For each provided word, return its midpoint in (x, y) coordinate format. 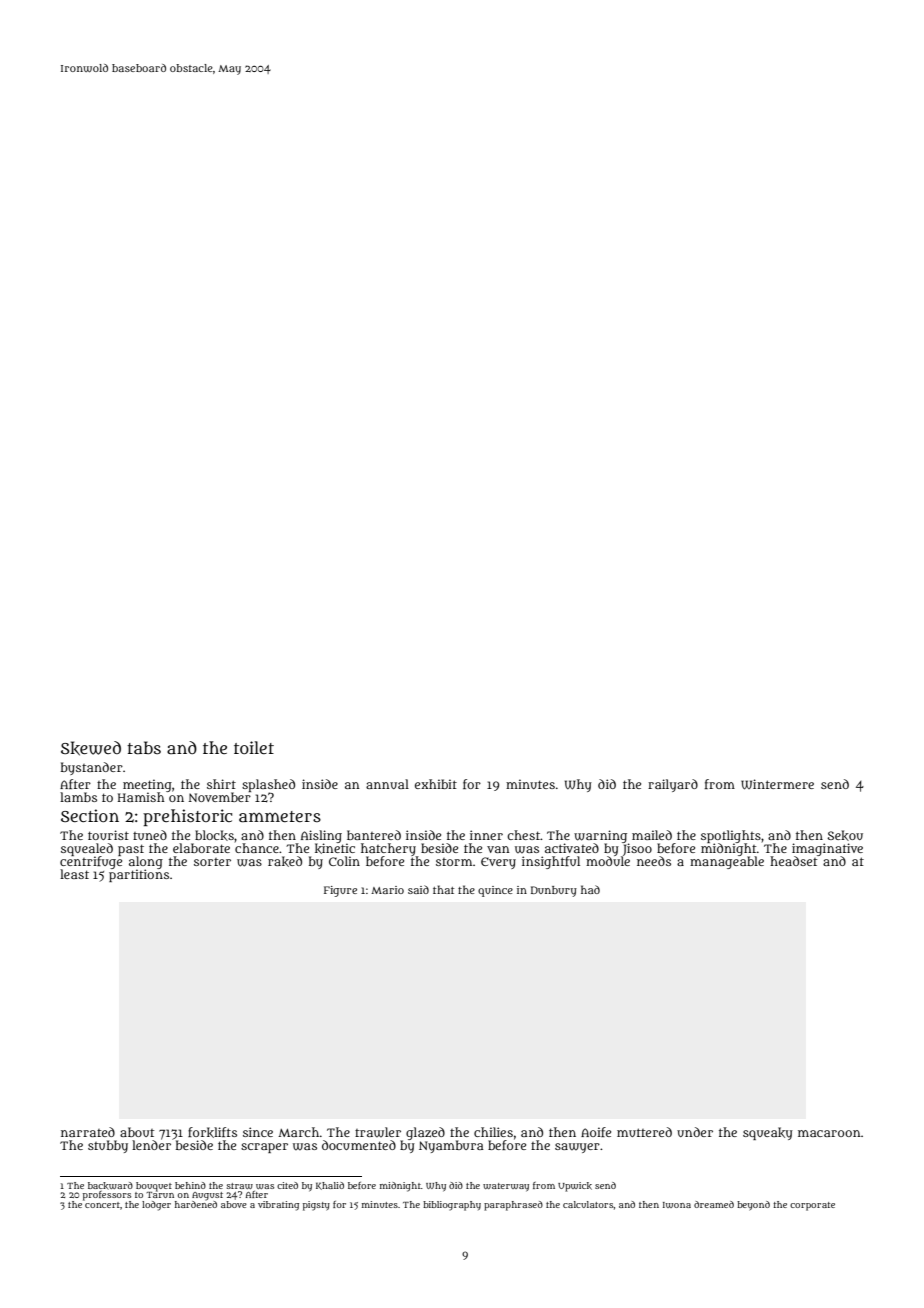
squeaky (768, 1133)
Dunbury (554, 891)
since (258, 1132)
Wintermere (777, 784)
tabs (144, 747)
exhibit (436, 784)
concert (102, 1205)
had (590, 889)
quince (495, 891)
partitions (139, 875)
